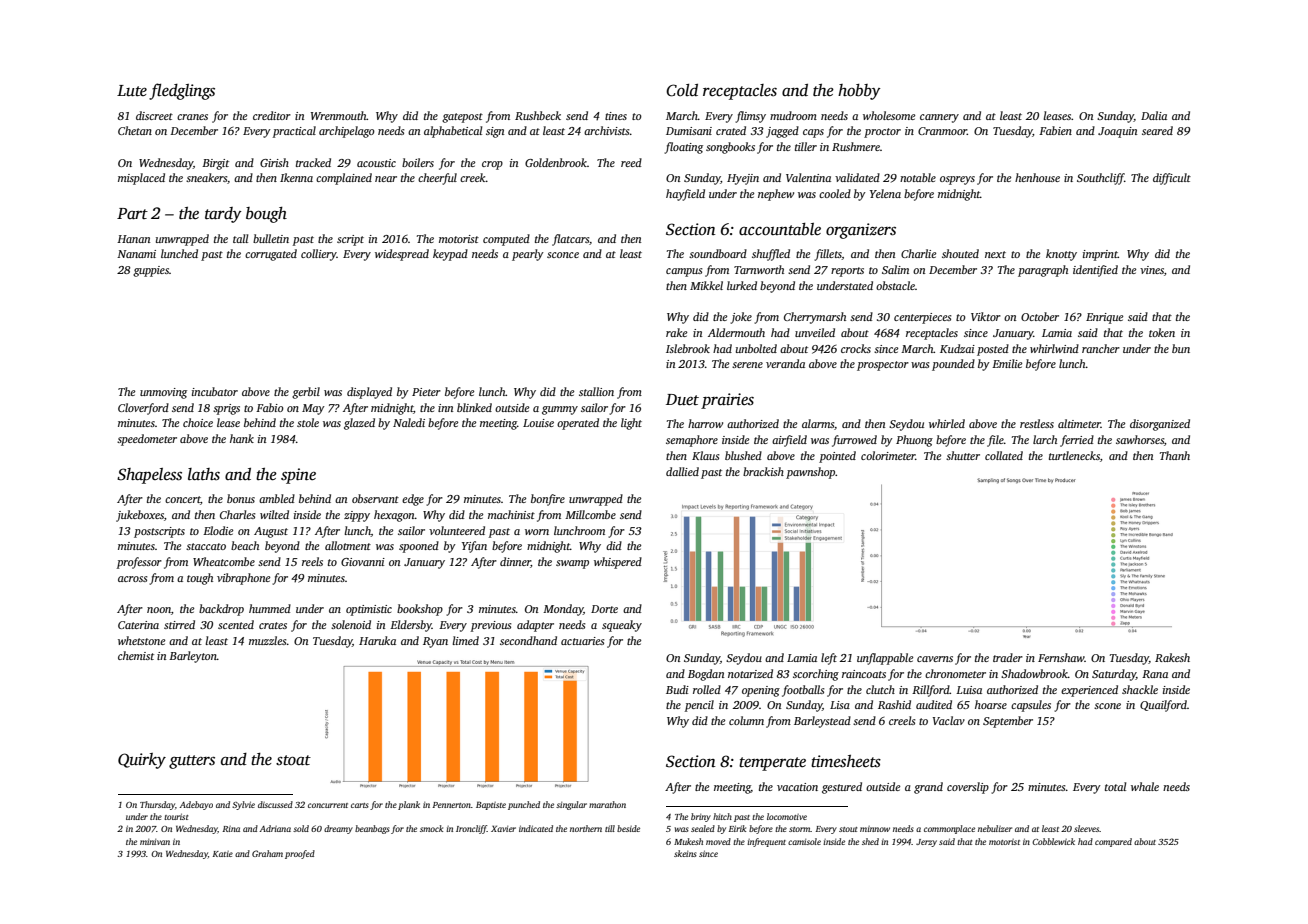  Describe the element at coordinates (859, 92) in the image. I see `hobby` at that location.
